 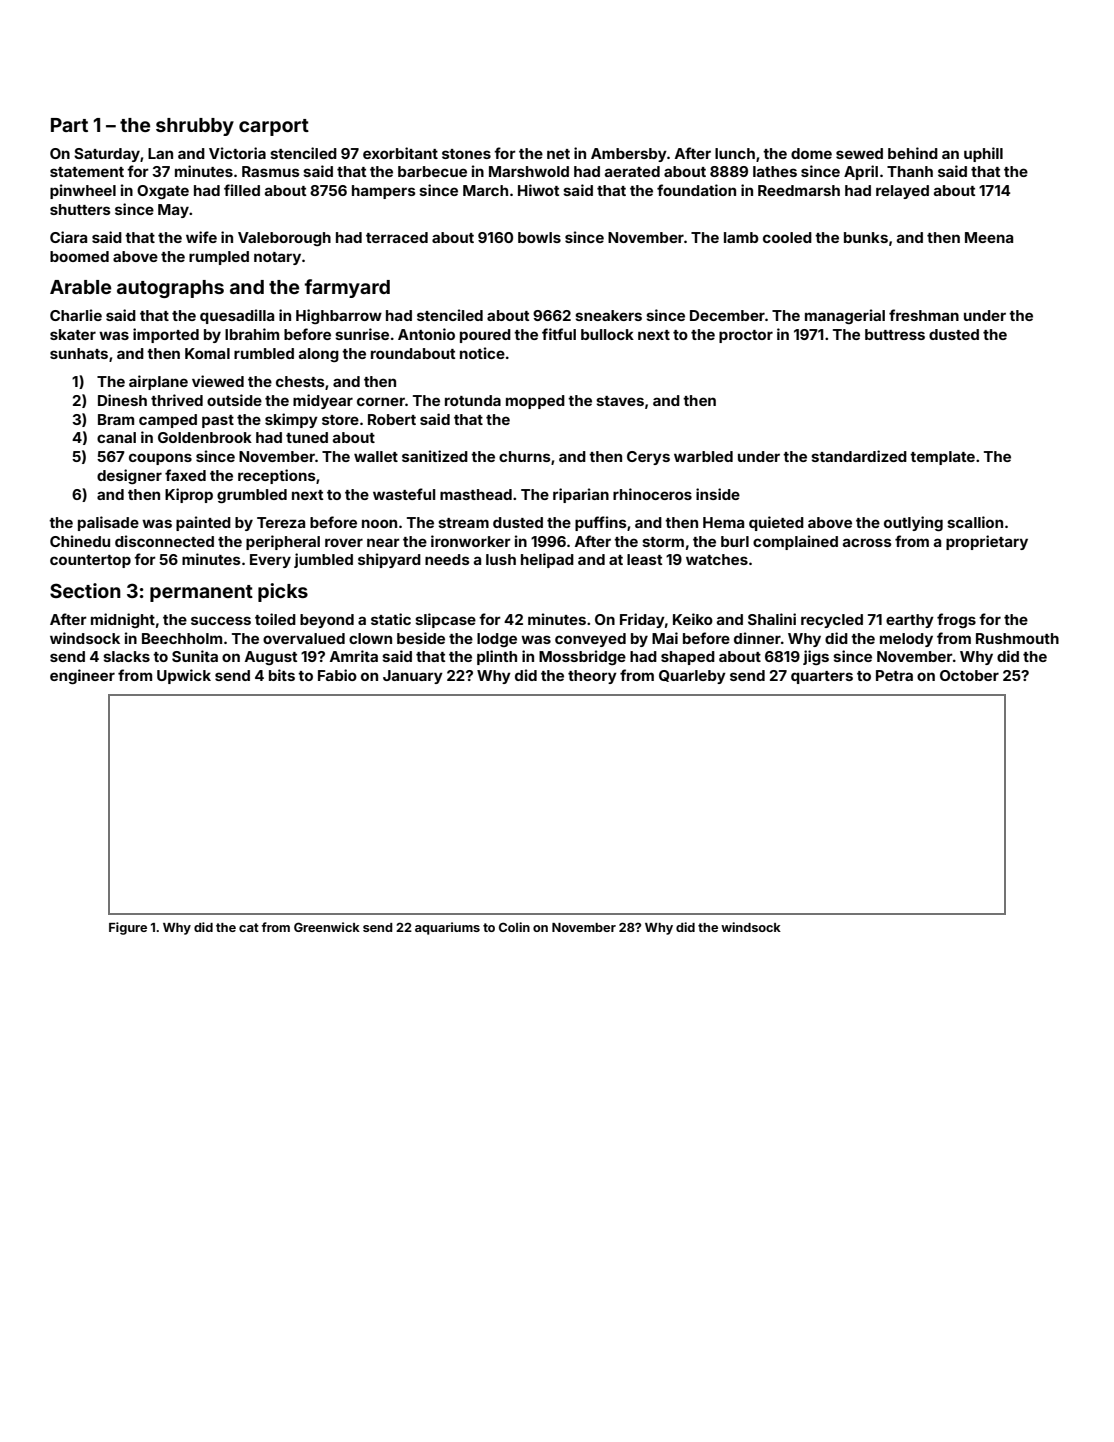 What do you see at coordinates (514, 927) in the document?
I see `Colin` at bounding box center [514, 927].
